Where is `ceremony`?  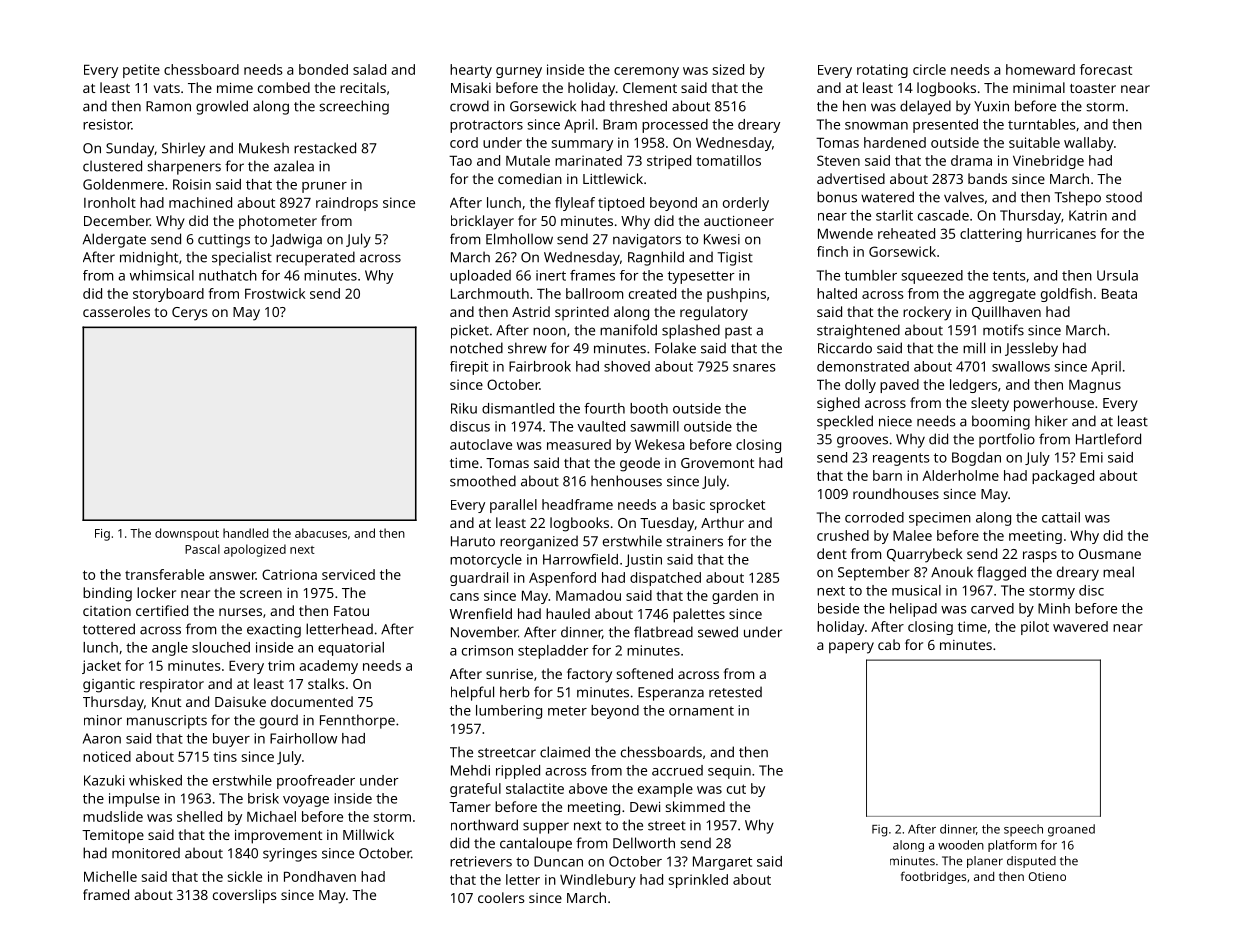
ceremony is located at coordinates (646, 72).
